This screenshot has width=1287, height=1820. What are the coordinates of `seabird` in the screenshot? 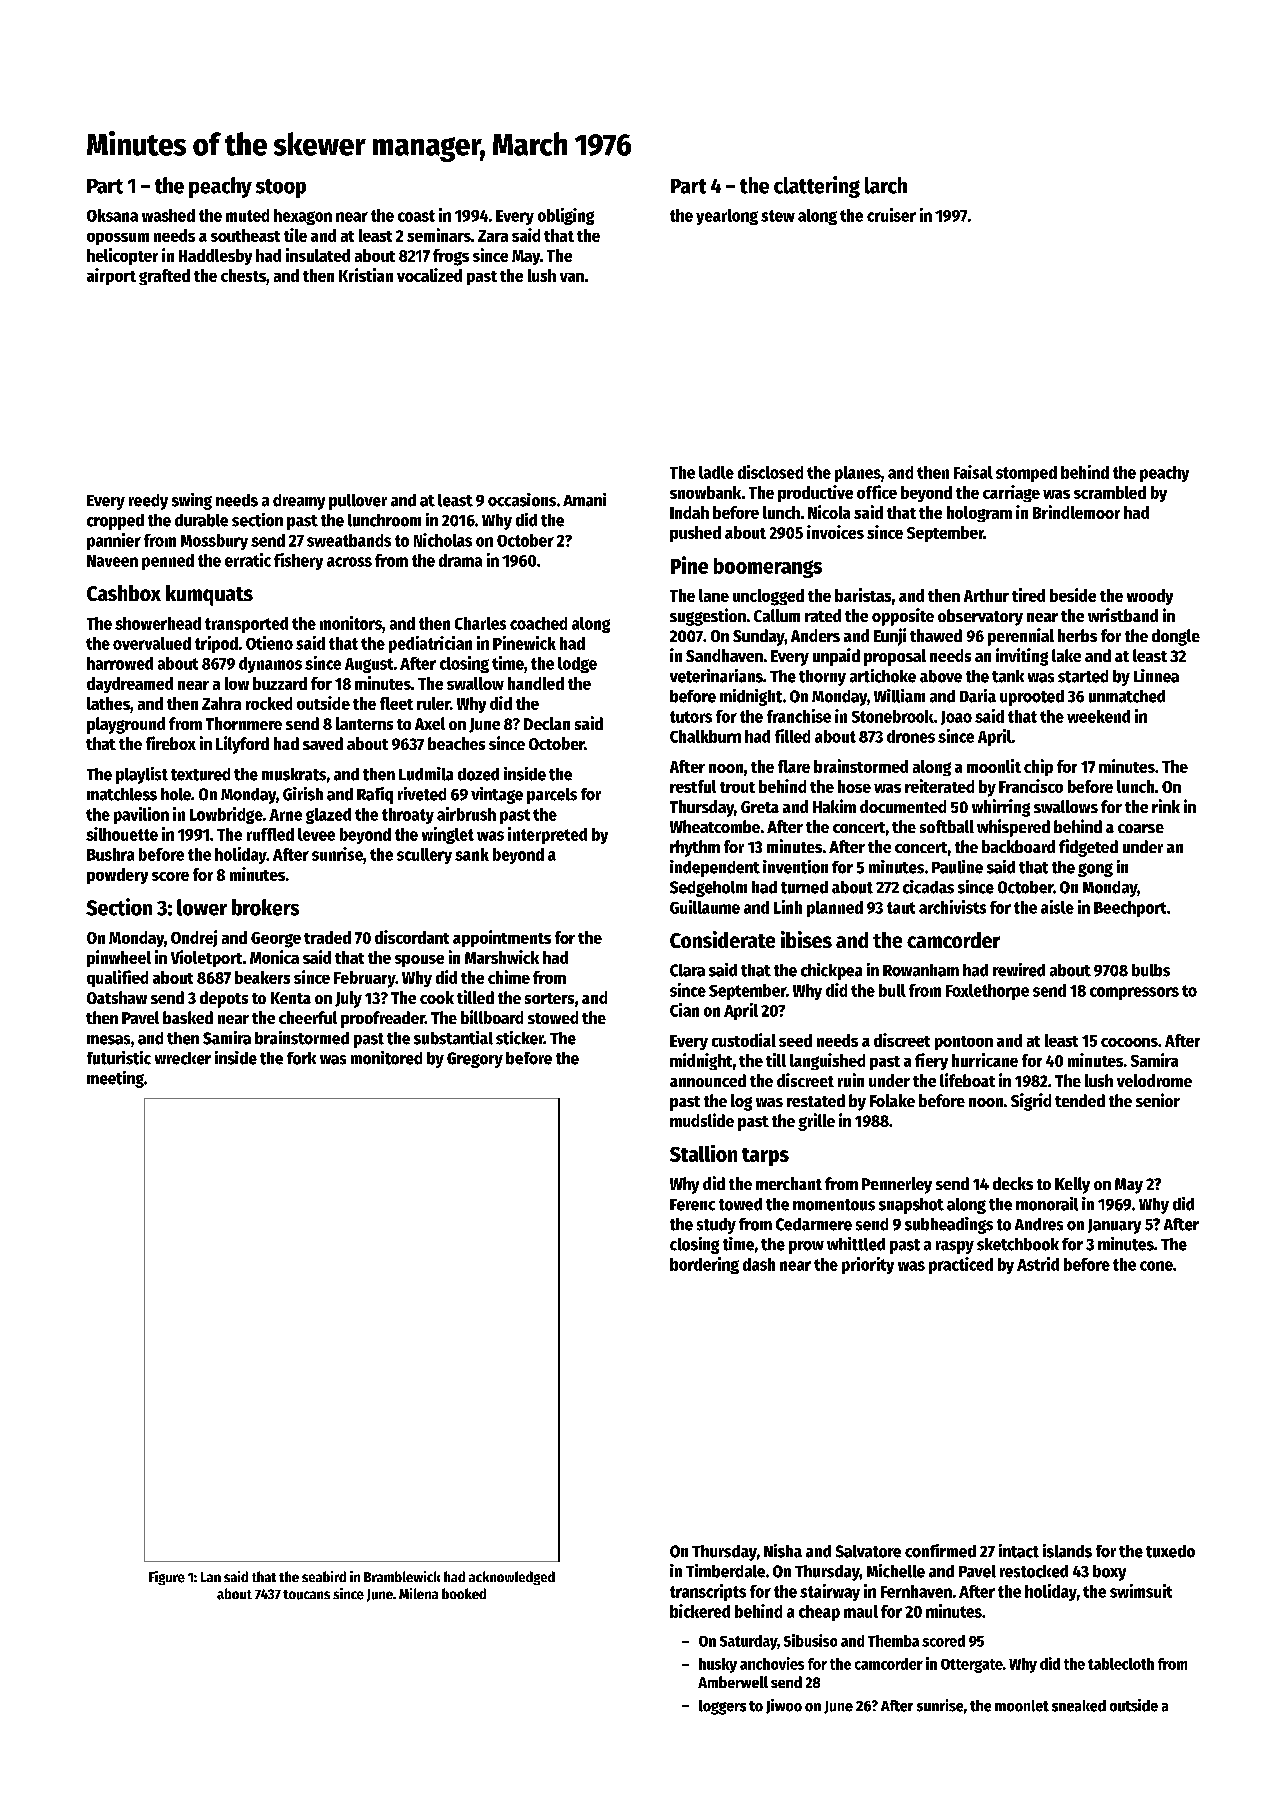 It's located at (324, 1576).
